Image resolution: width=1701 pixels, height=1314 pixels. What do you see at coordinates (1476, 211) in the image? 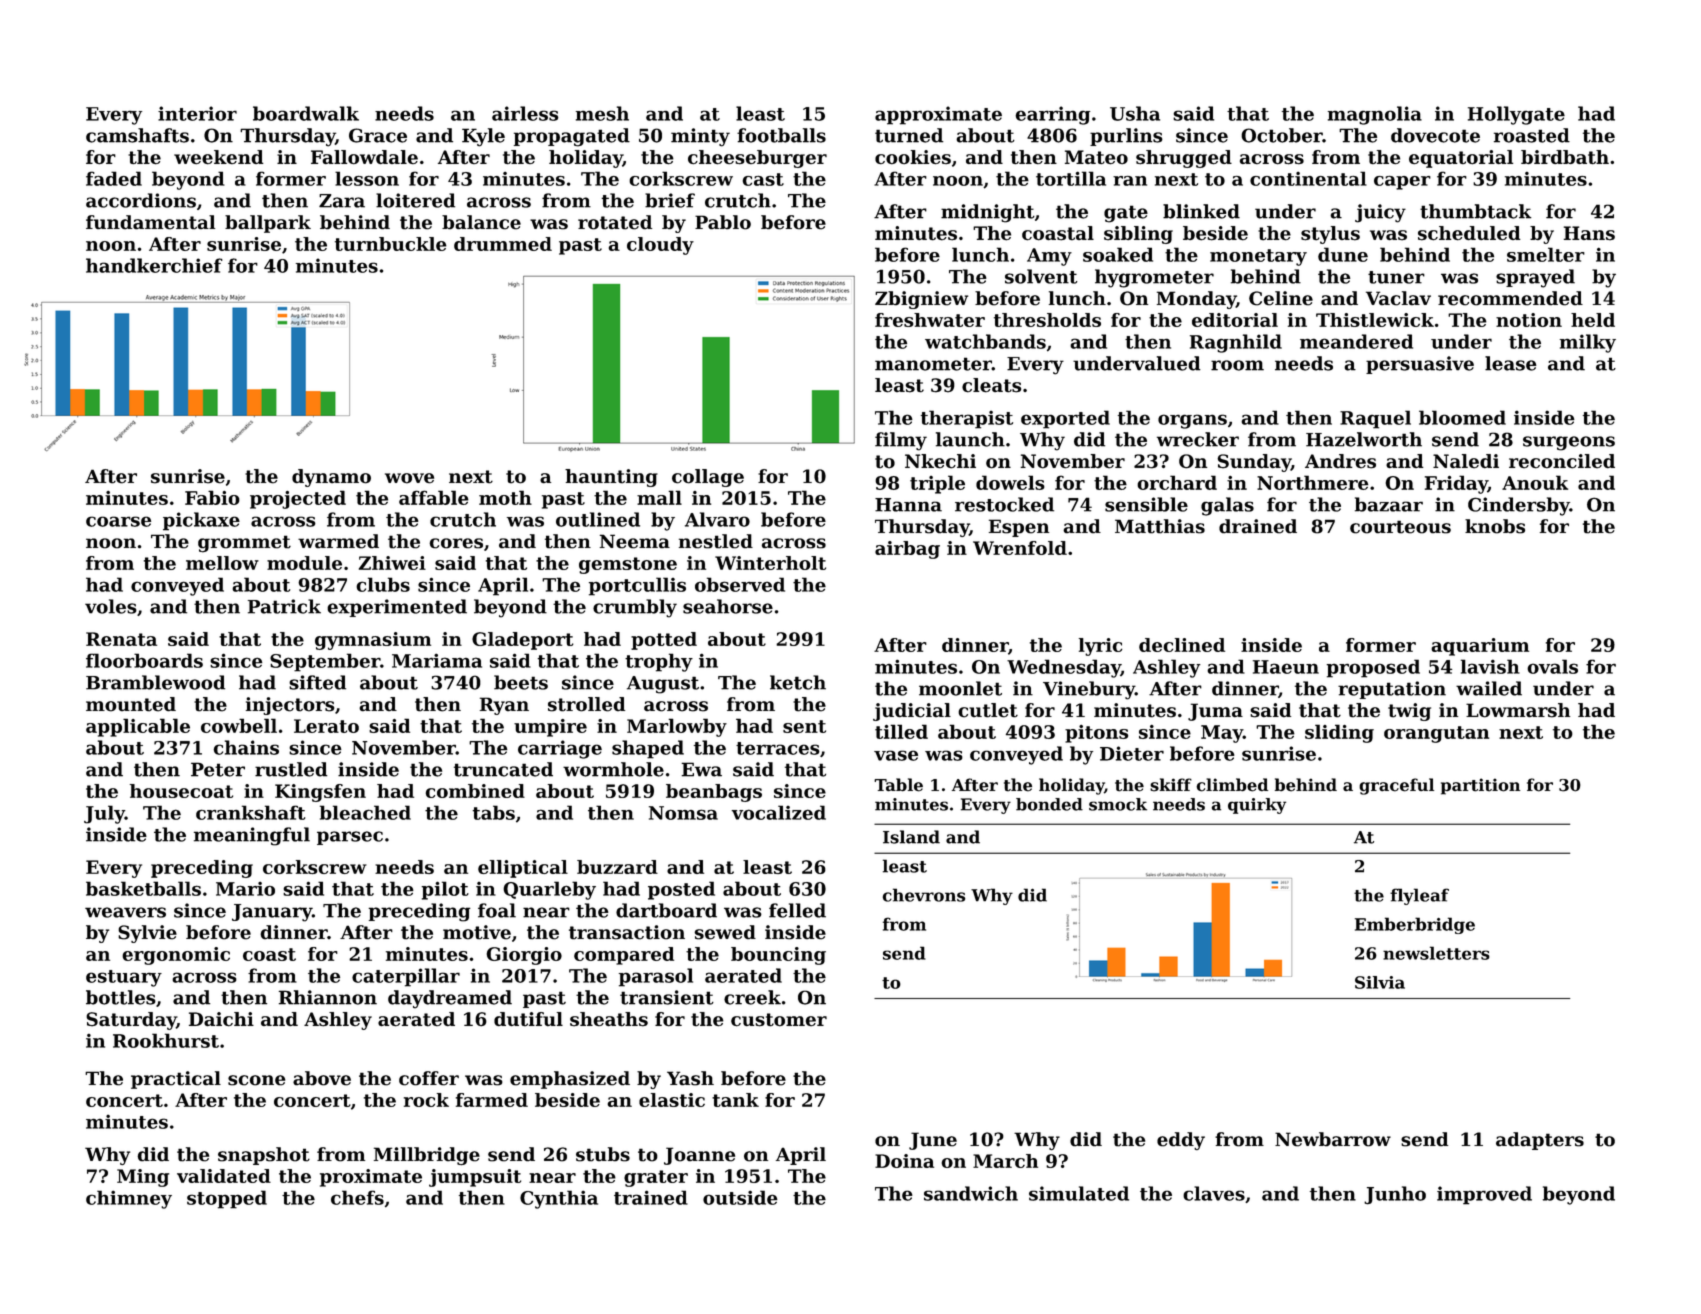
I see `thumbtack` at bounding box center [1476, 211].
